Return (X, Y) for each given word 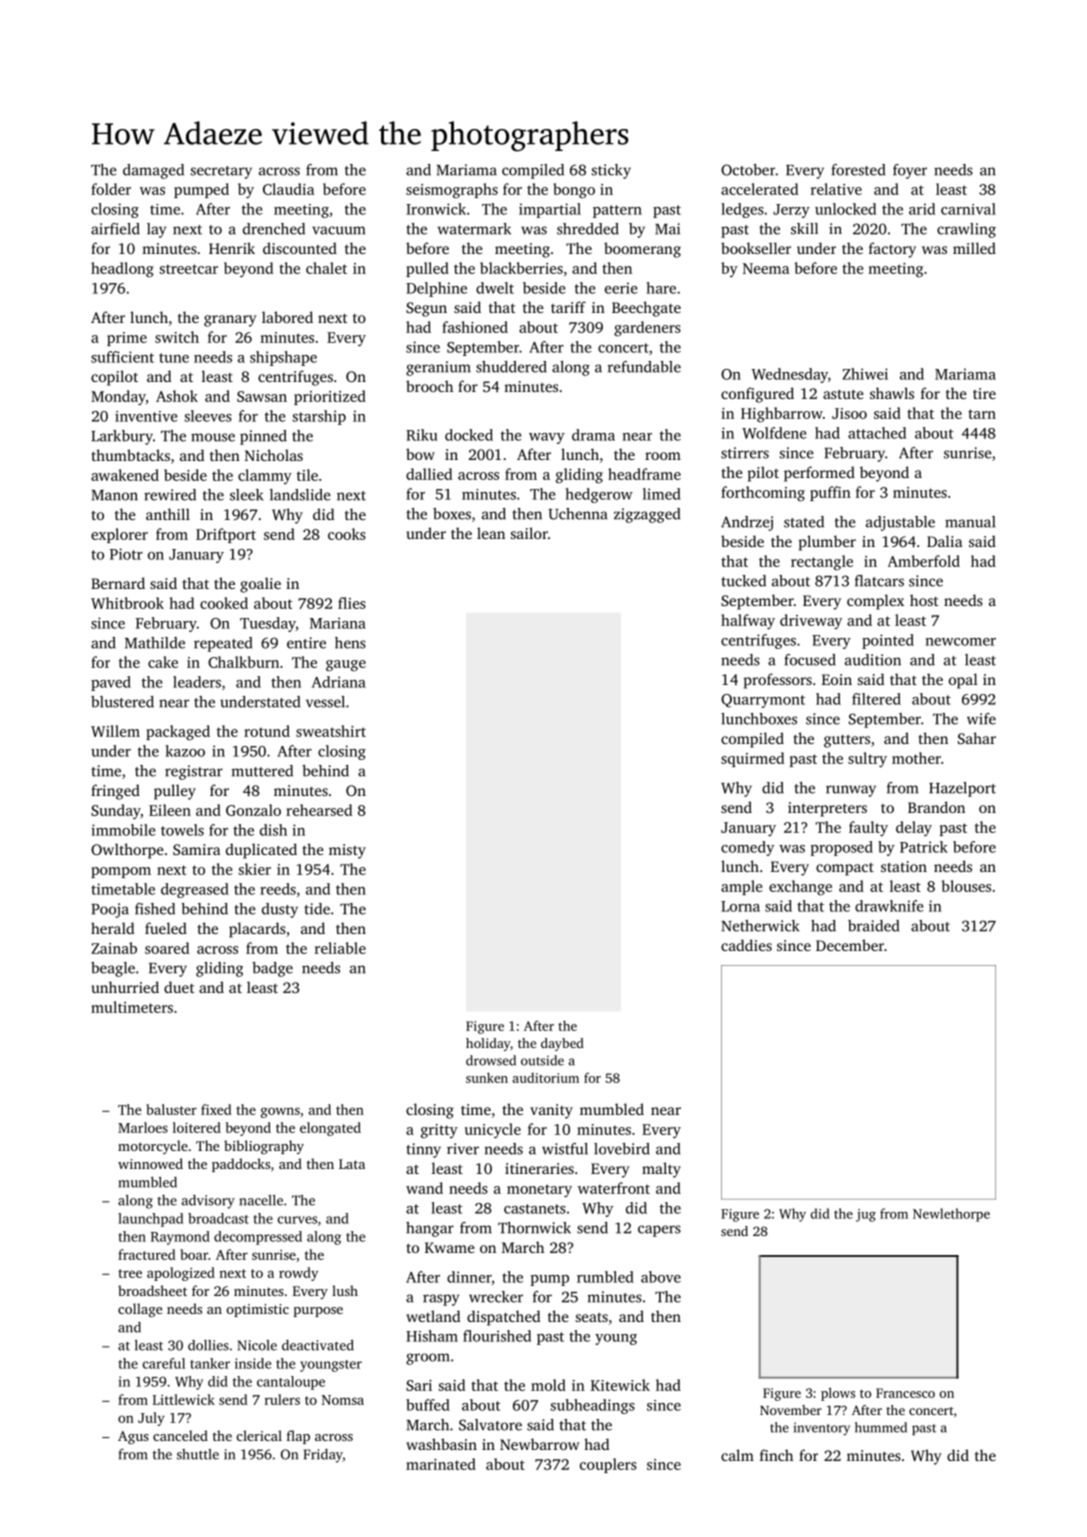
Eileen (170, 810)
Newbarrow (539, 1444)
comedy (747, 848)
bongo (574, 191)
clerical (259, 1435)
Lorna (740, 906)
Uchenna (577, 514)
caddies (746, 945)
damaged (153, 171)
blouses (966, 886)
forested (858, 170)
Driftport (226, 535)
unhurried (125, 987)
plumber (827, 543)
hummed (881, 1427)
